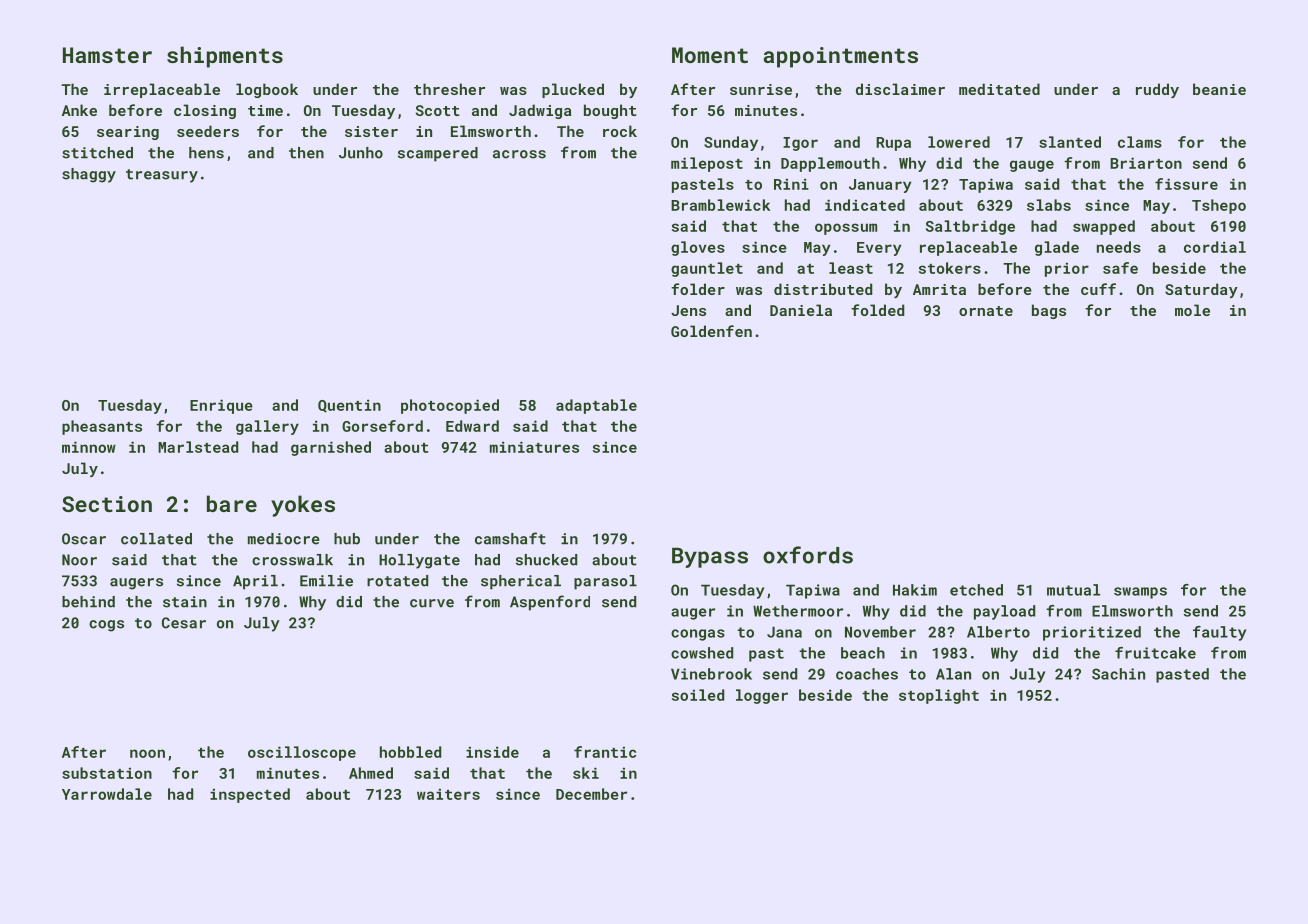  Describe the element at coordinates (162, 176) in the screenshot. I see `treasury` at that location.
